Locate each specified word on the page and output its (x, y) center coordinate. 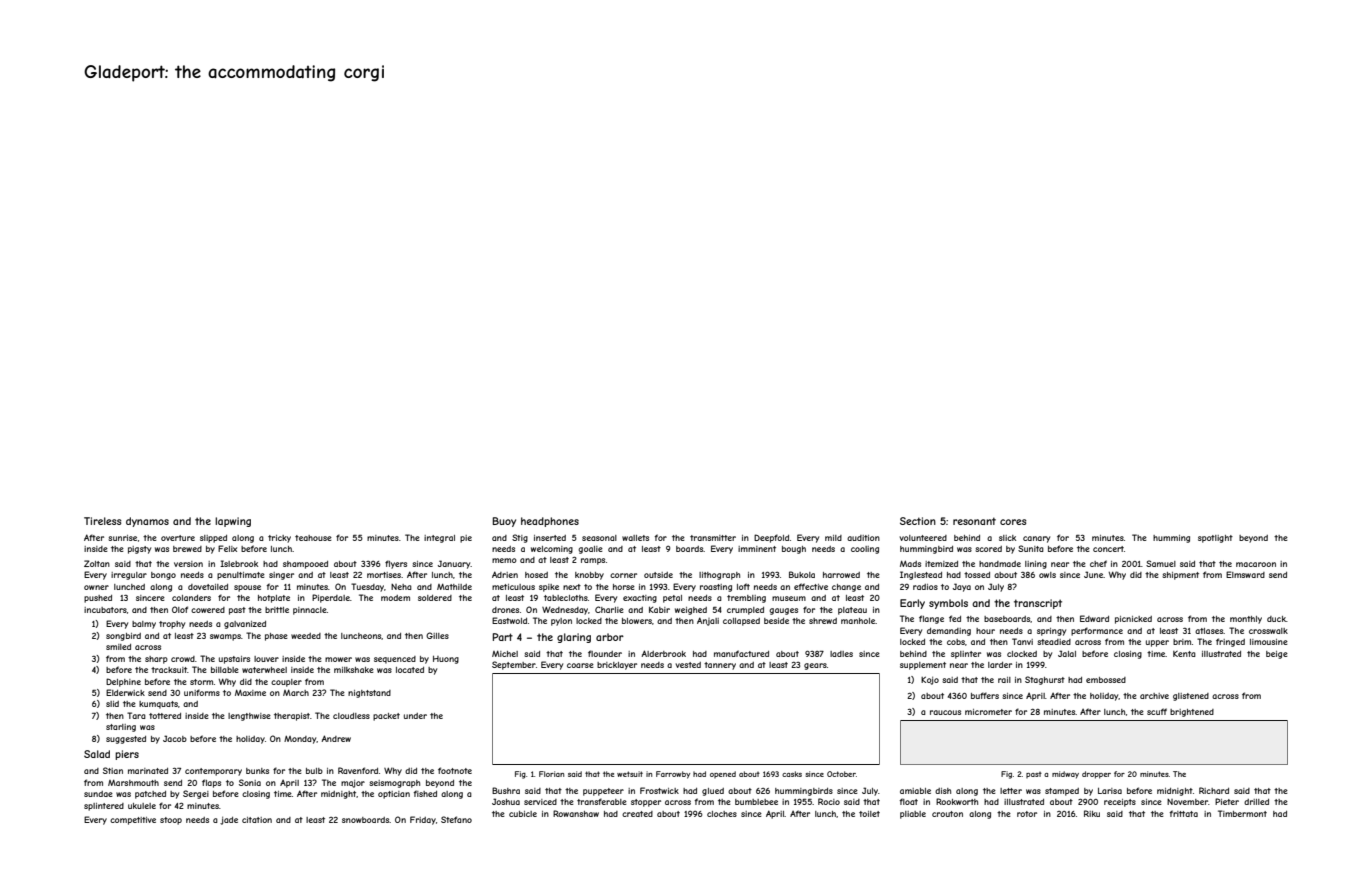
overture (178, 538)
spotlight (1215, 539)
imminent (757, 549)
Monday (300, 740)
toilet (869, 814)
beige (1277, 655)
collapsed (741, 622)
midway (1065, 775)
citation (257, 820)
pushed (98, 599)
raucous (945, 712)
